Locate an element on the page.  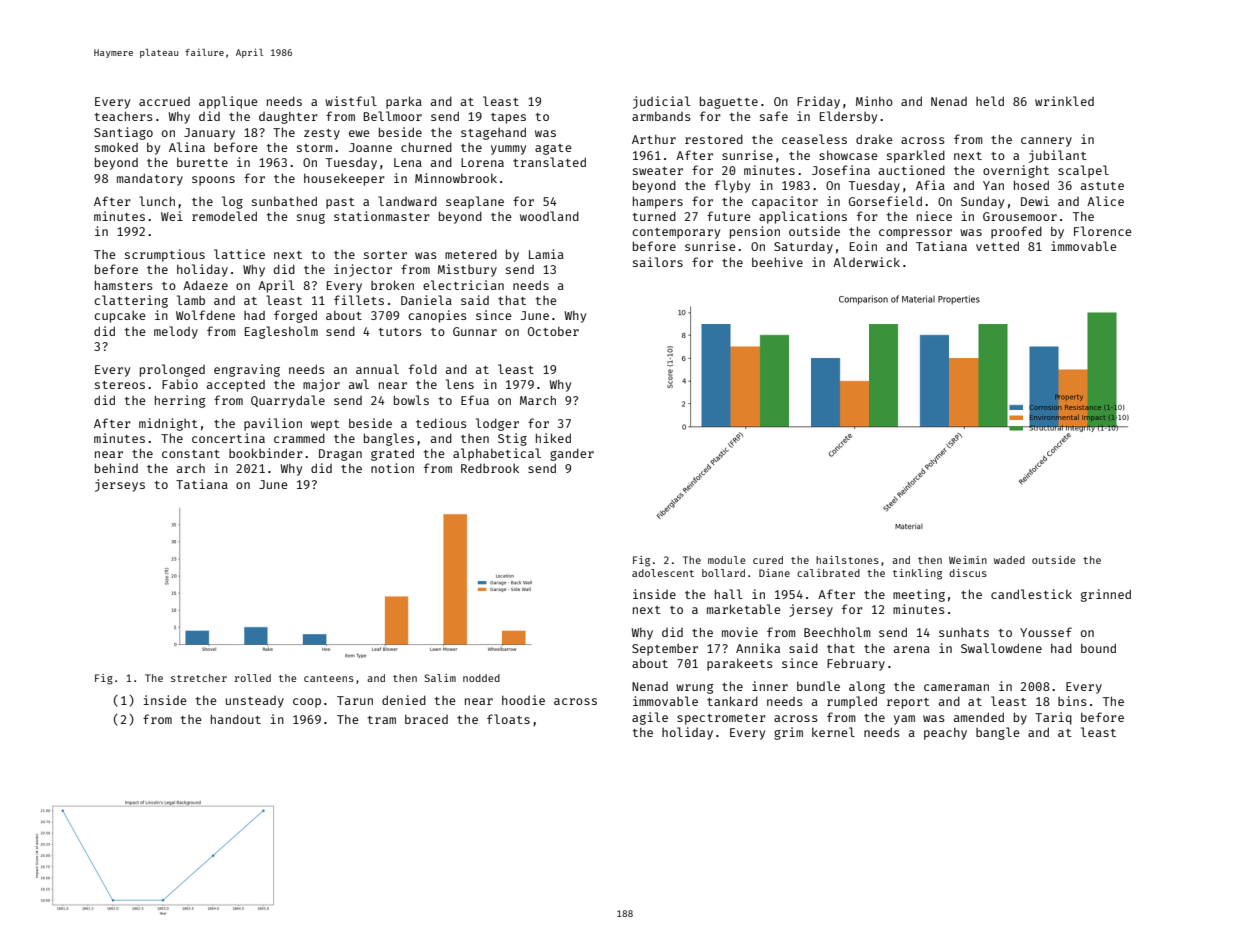
Josefina is located at coordinates (841, 170).
